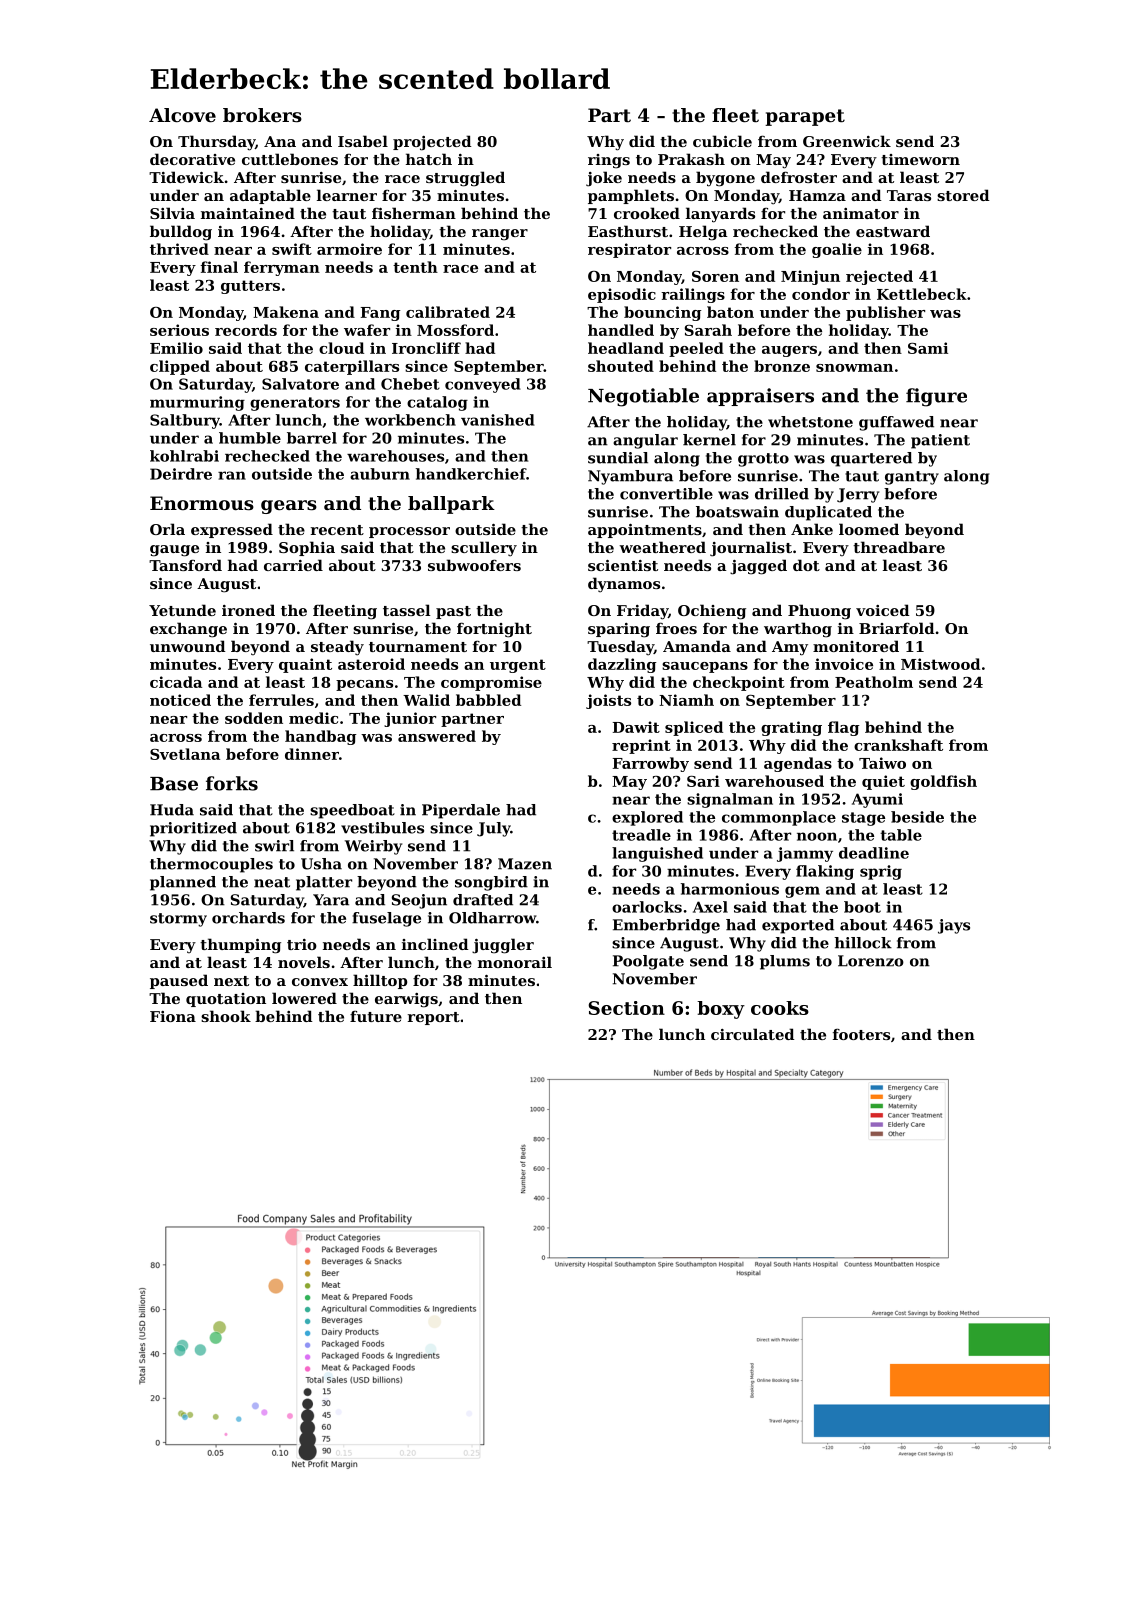 The width and height of the page is (1140, 1613). I want to click on invoice, so click(844, 664).
